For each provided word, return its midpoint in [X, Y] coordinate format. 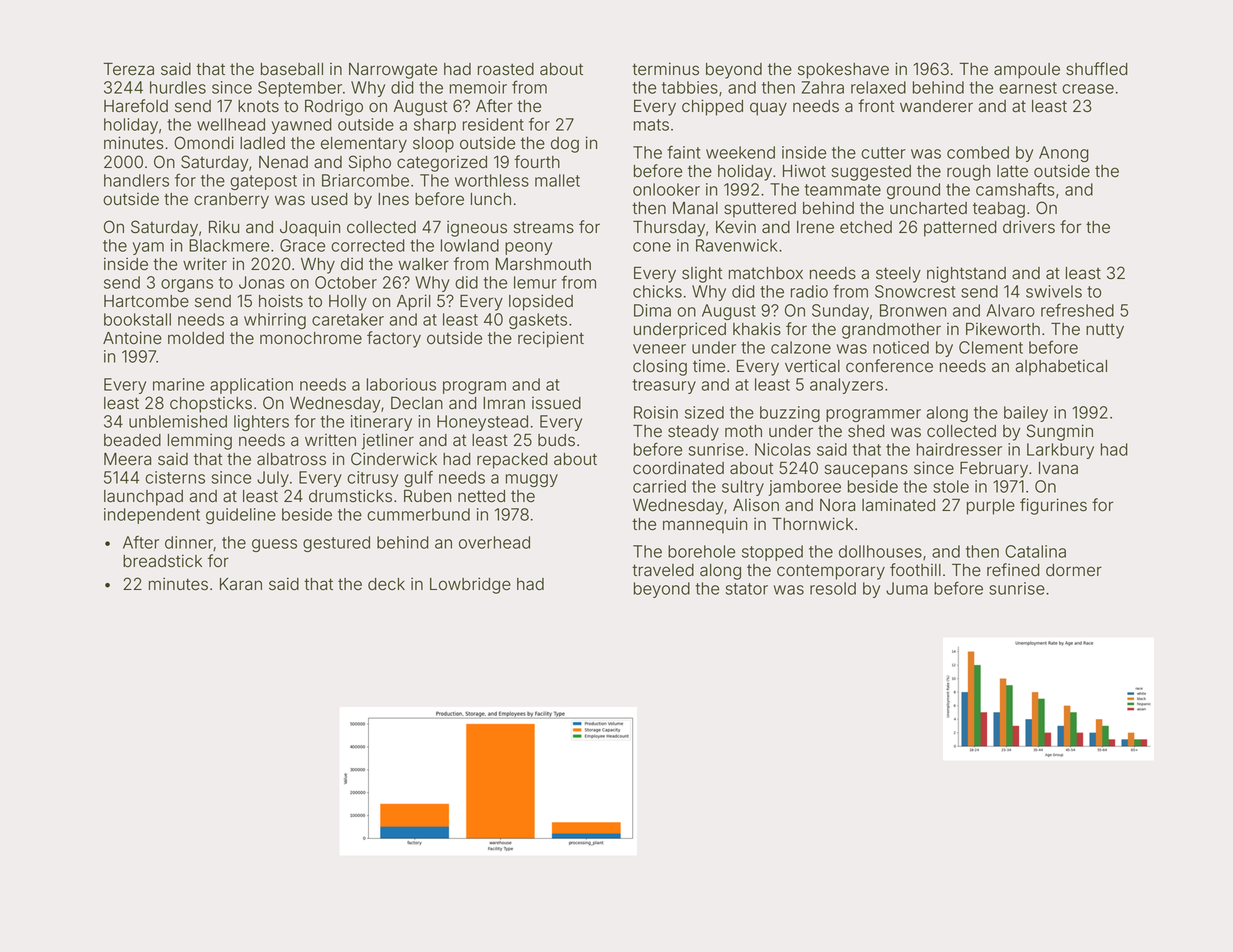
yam [148, 248]
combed [978, 152]
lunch [491, 199]
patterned [960, 229]
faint [683, 152]
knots [258, 106]
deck [386, 584]
